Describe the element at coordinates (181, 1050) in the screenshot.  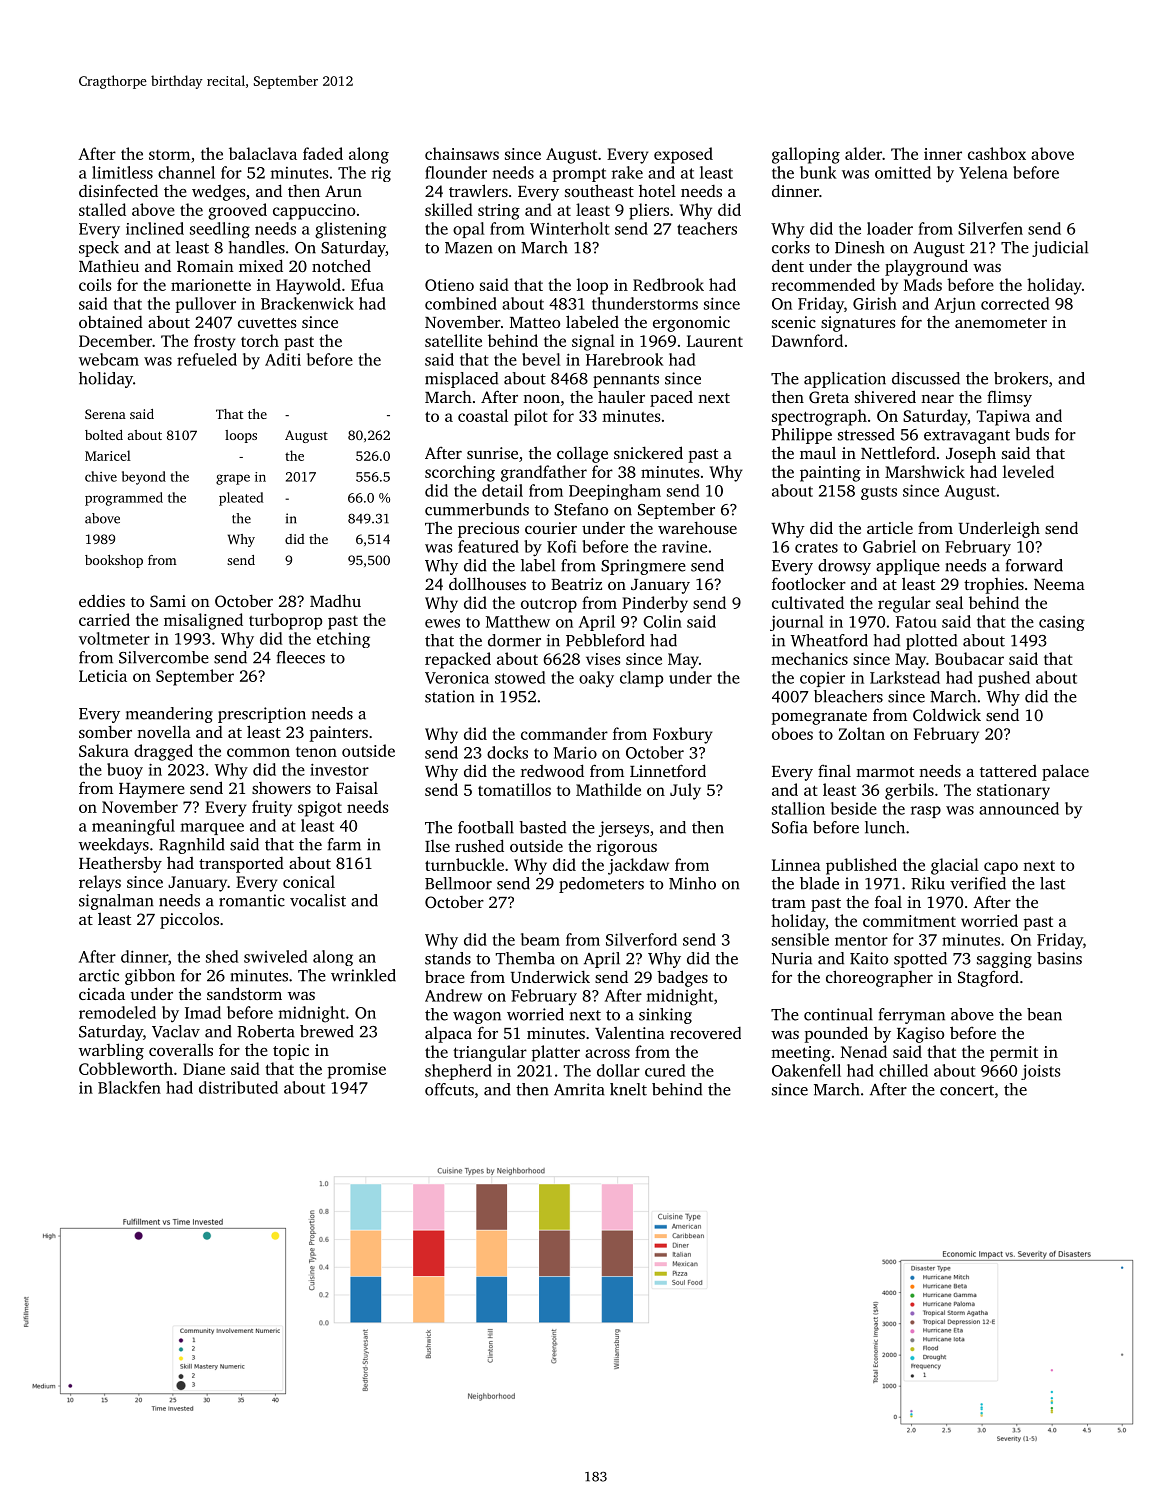
I see `coveralls` at that location.
